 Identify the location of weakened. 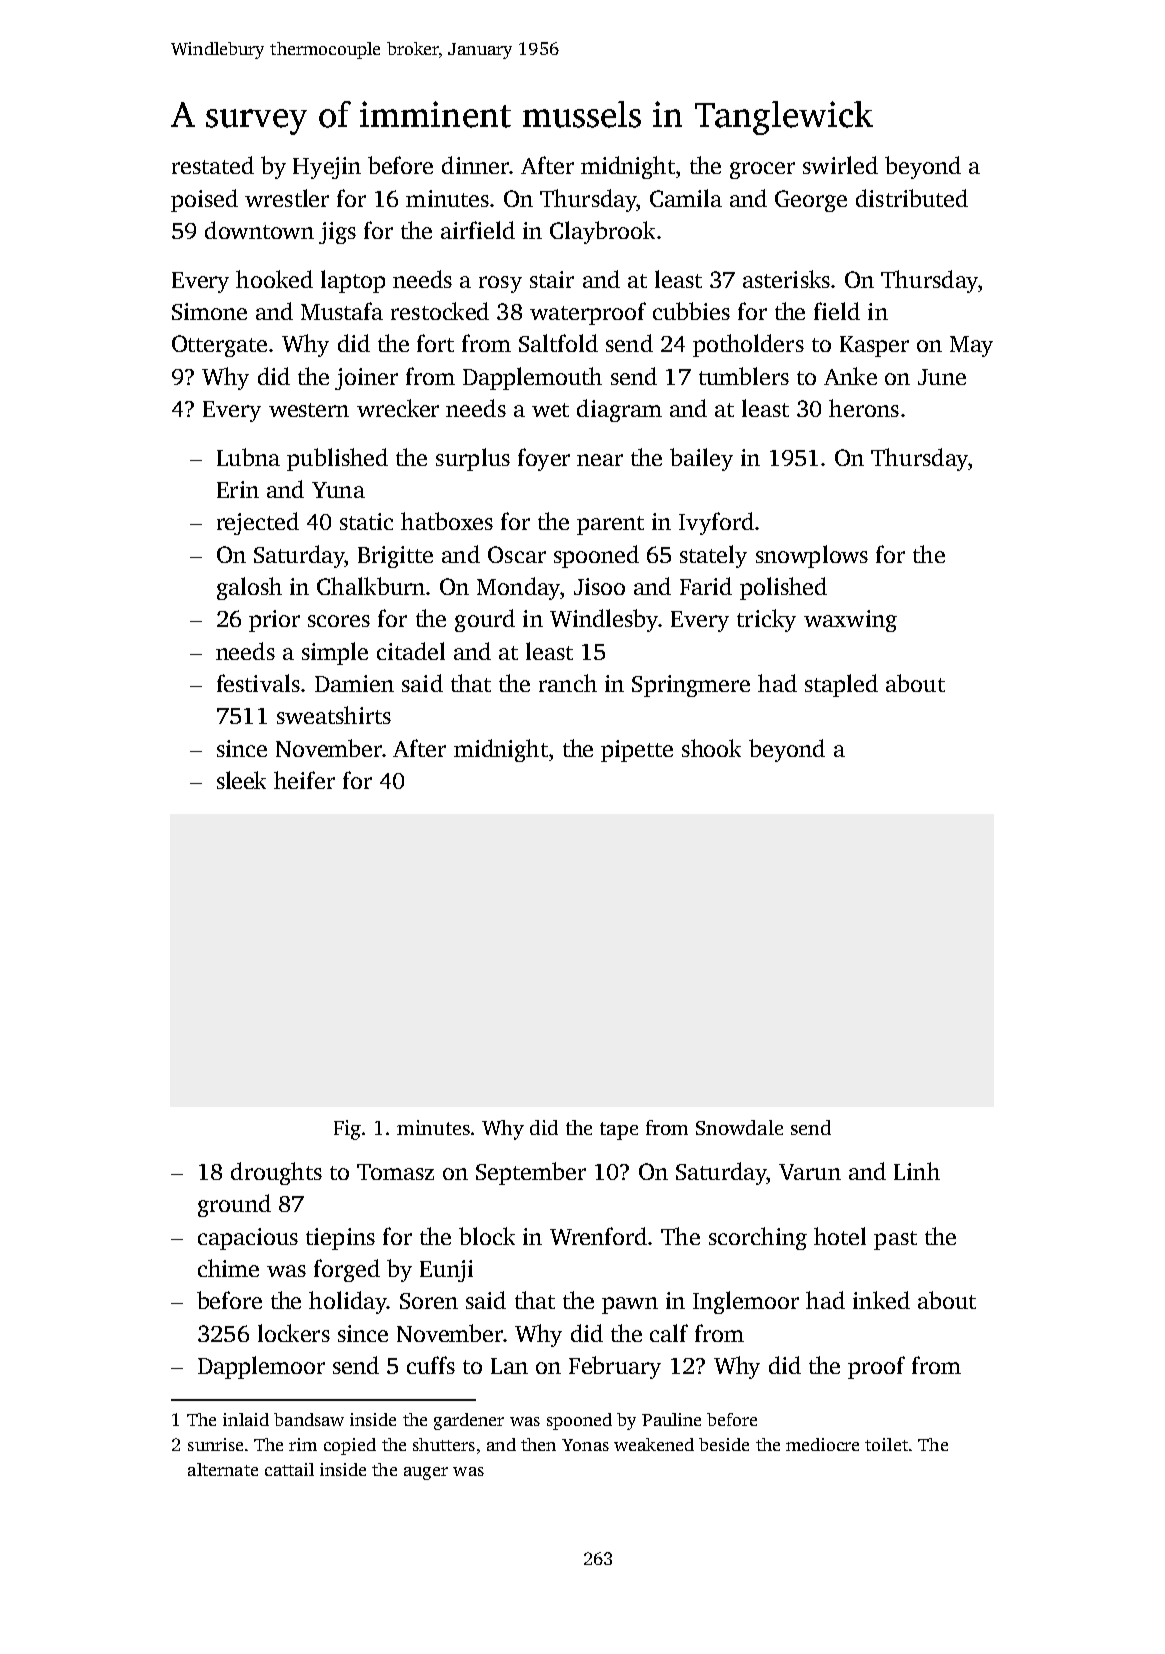
(654, 1444).
